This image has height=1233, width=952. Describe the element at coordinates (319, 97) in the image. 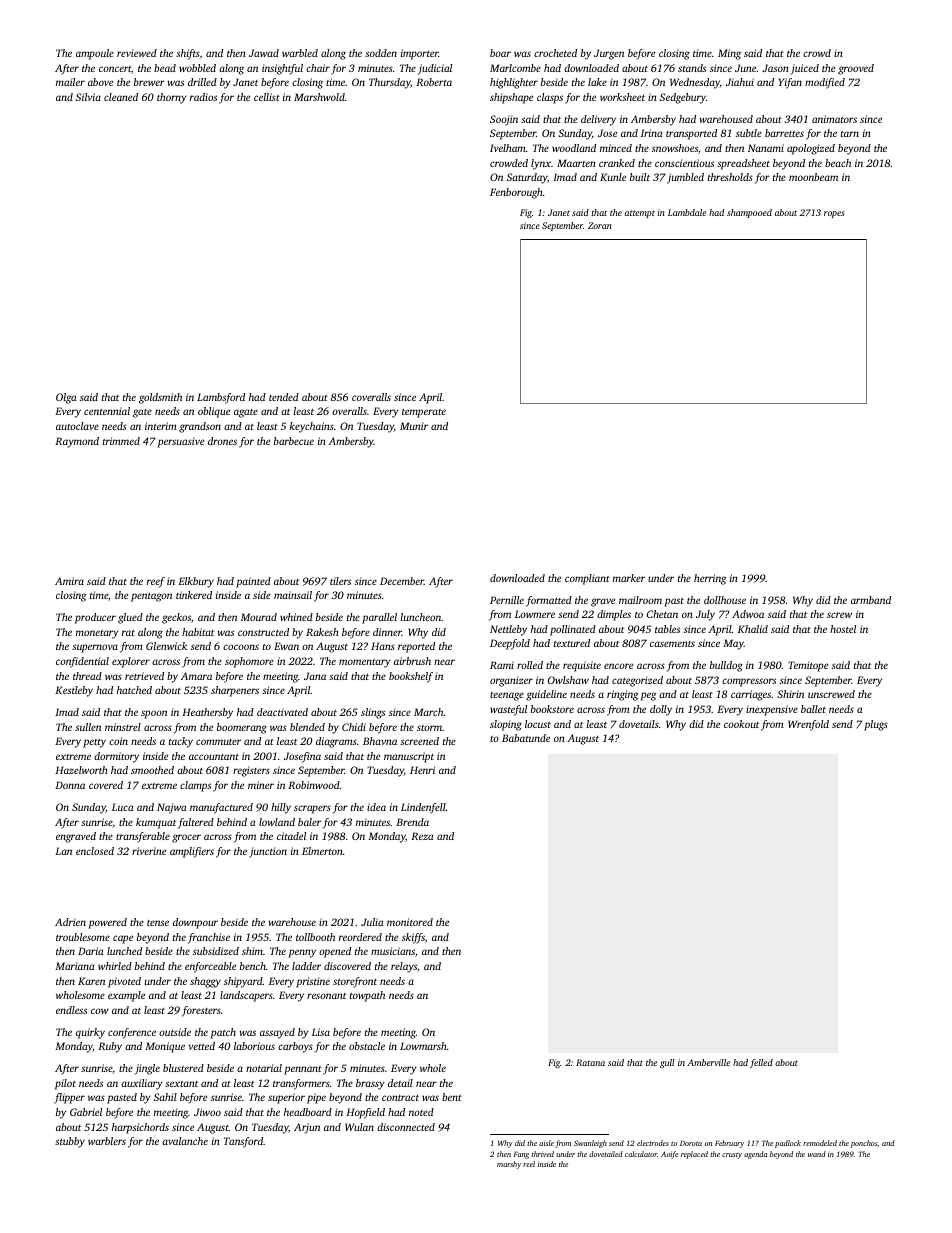

I see `Marshwold` at that location.
